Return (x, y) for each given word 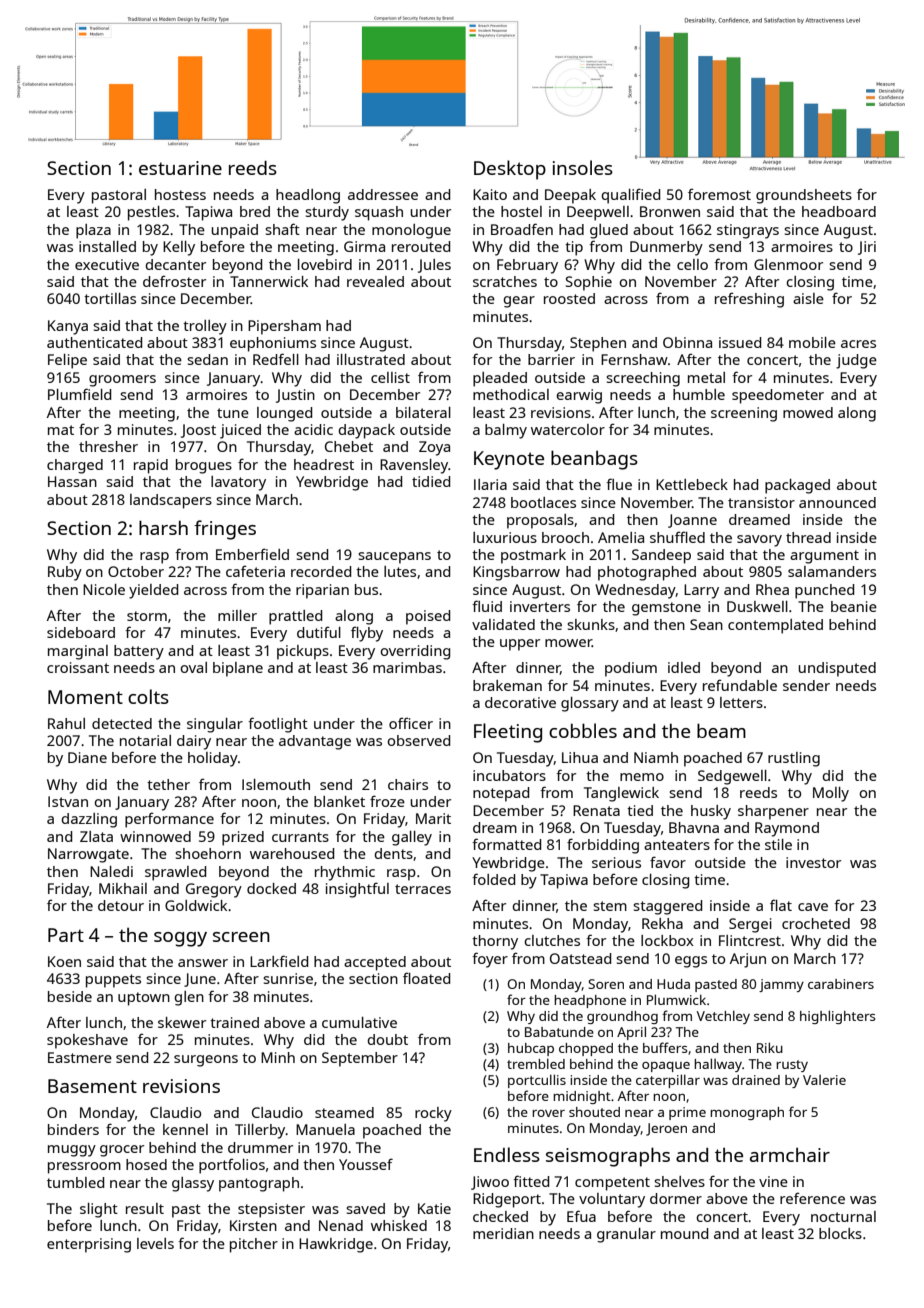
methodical (511, 394)
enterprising (89, 1245)
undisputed (837, 669)
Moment (85, 697)
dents (393, 853)
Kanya (68, 327)
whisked (399, 1225)
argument (824, 557)
